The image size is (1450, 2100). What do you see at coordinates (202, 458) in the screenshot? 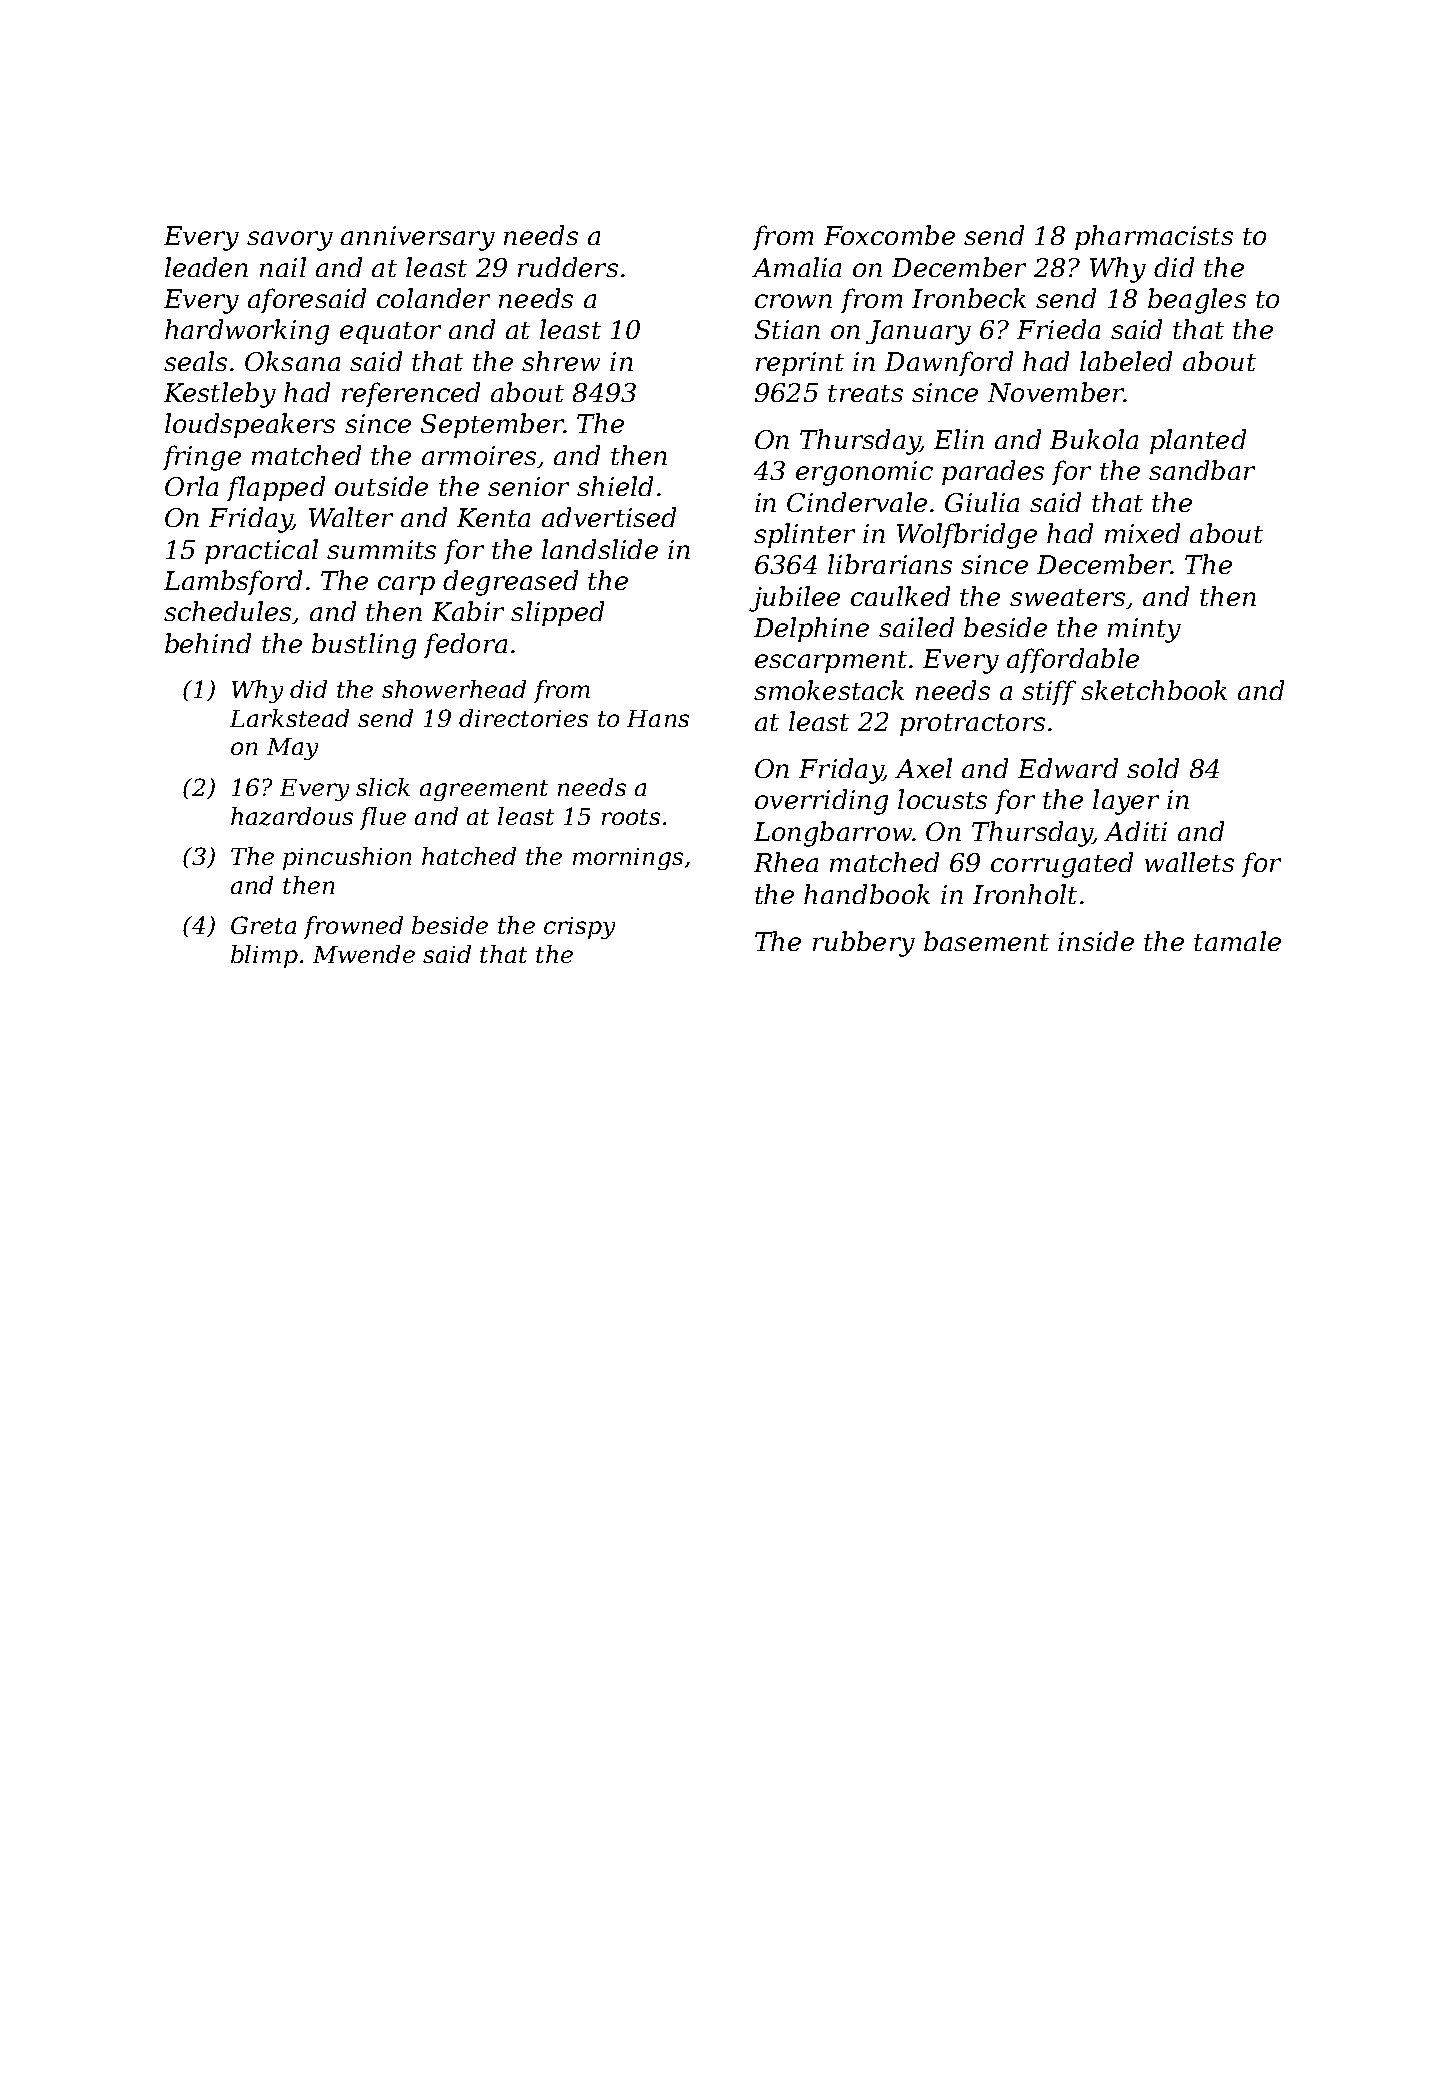
I see `fringe` at bounding box center [202, 458].
